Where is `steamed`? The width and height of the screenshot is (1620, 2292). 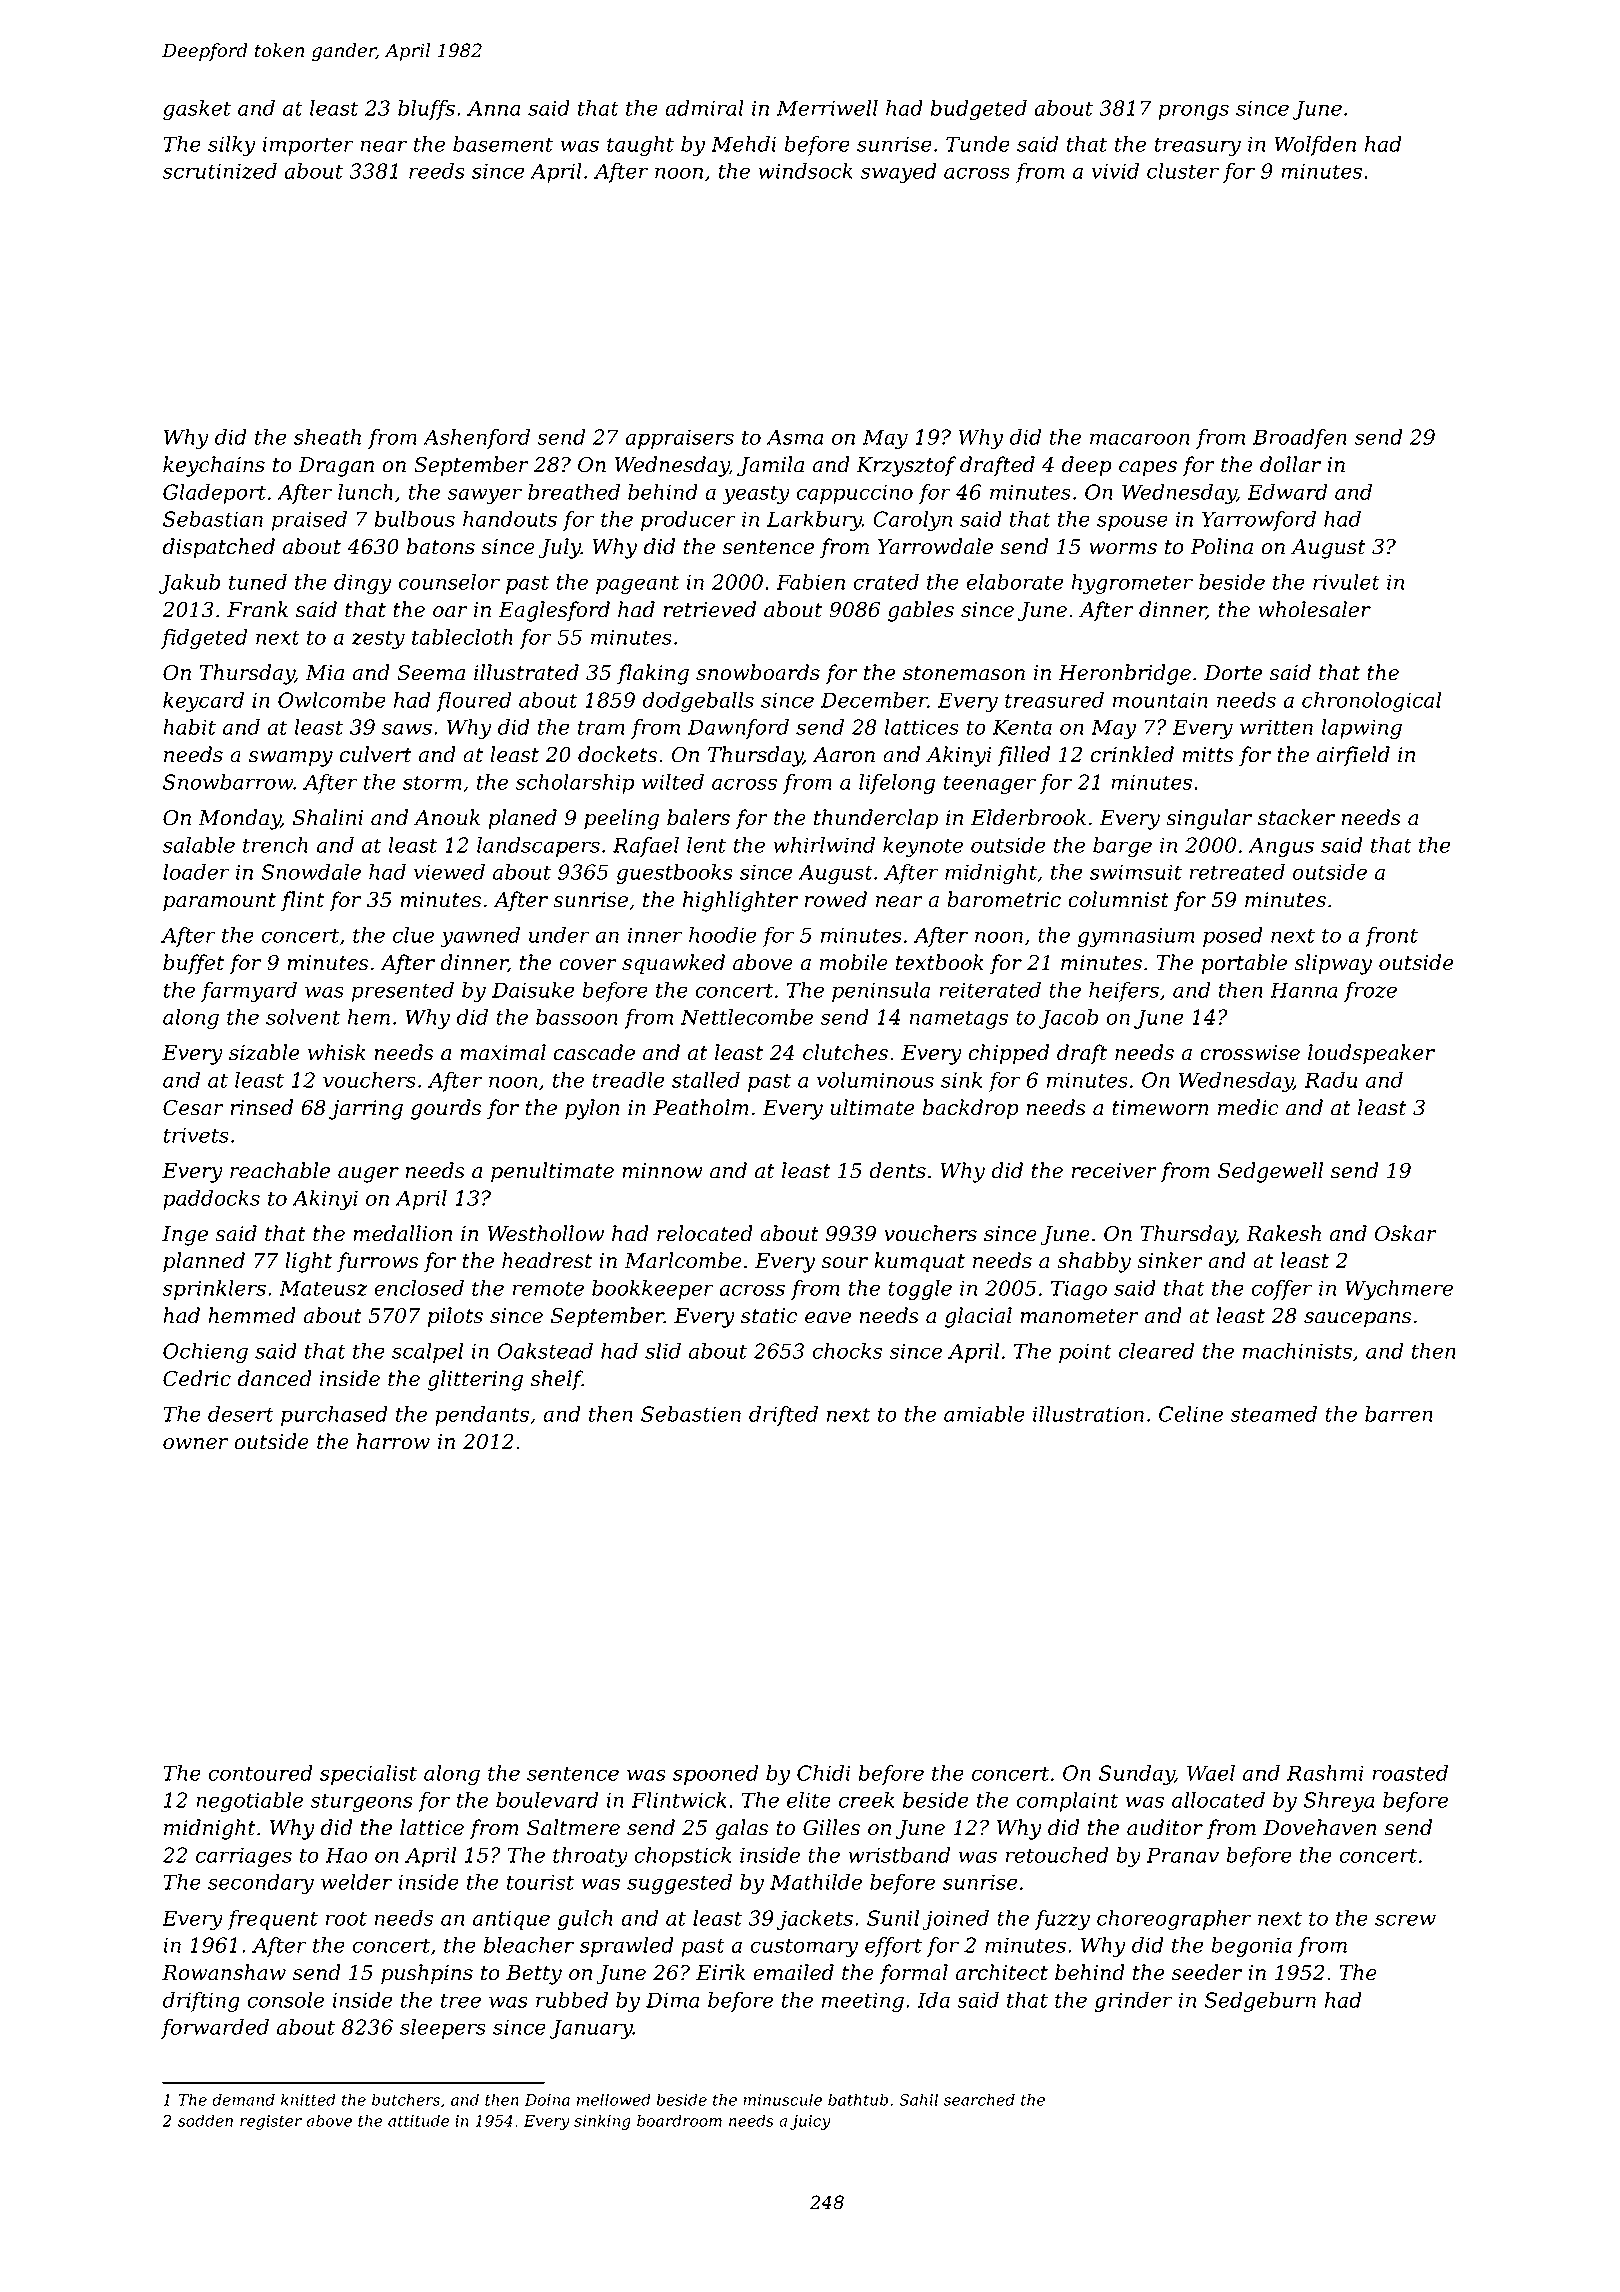 steamed is located at coordinates (1274, 1414).
